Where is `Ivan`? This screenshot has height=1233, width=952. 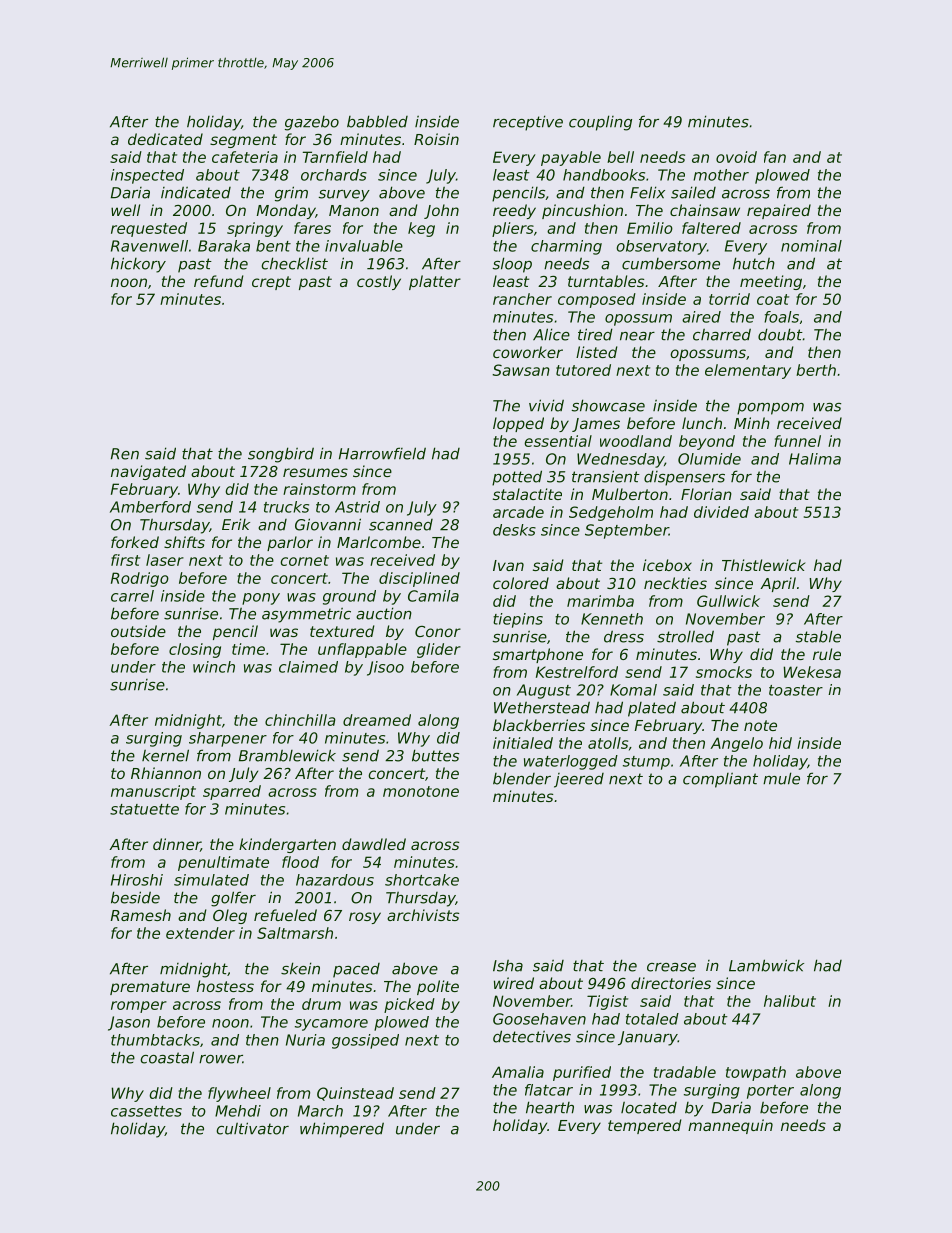 Ivan is located at coordinates (508, 565).
